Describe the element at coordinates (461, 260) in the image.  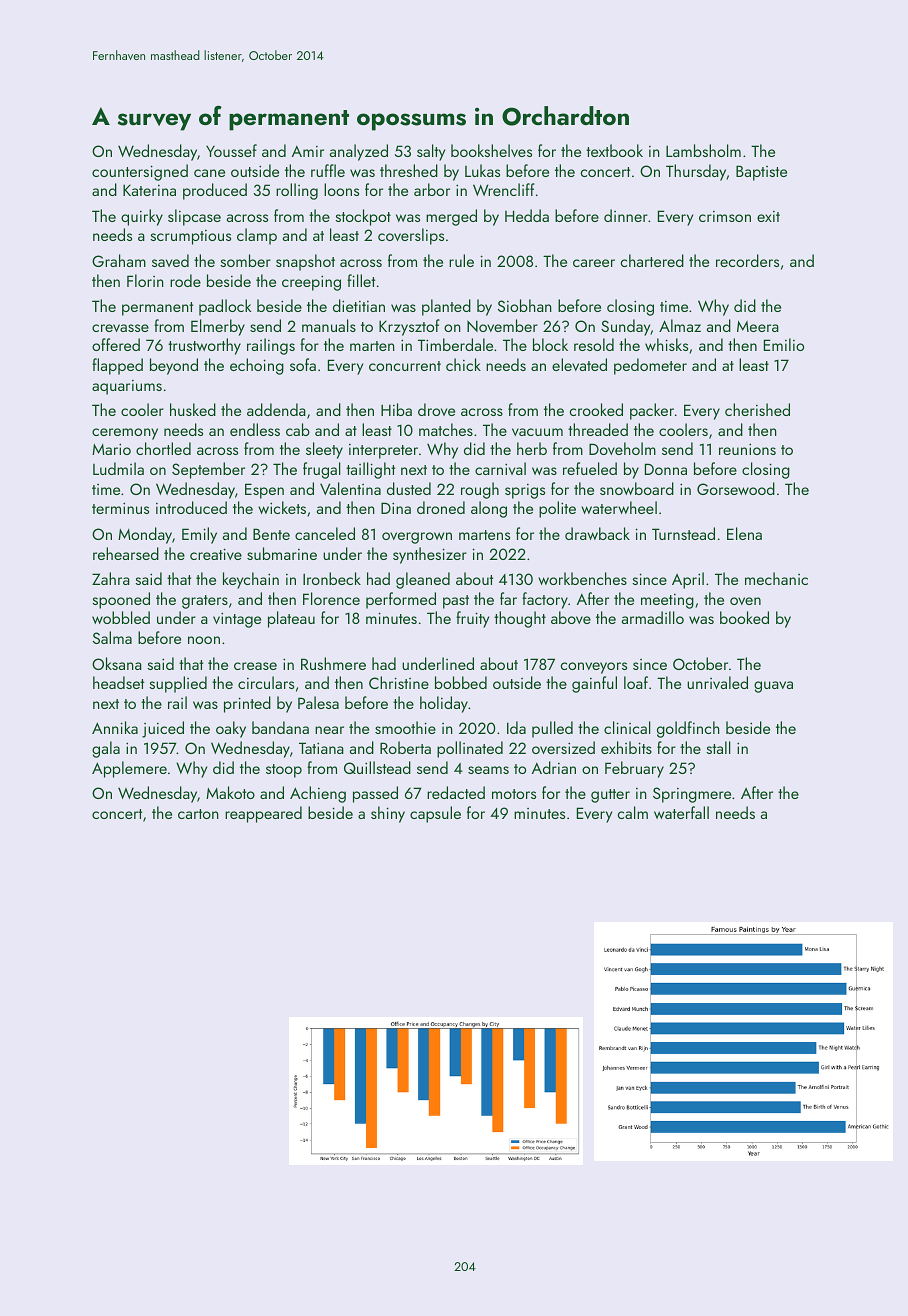
I see `rule` at that location.
